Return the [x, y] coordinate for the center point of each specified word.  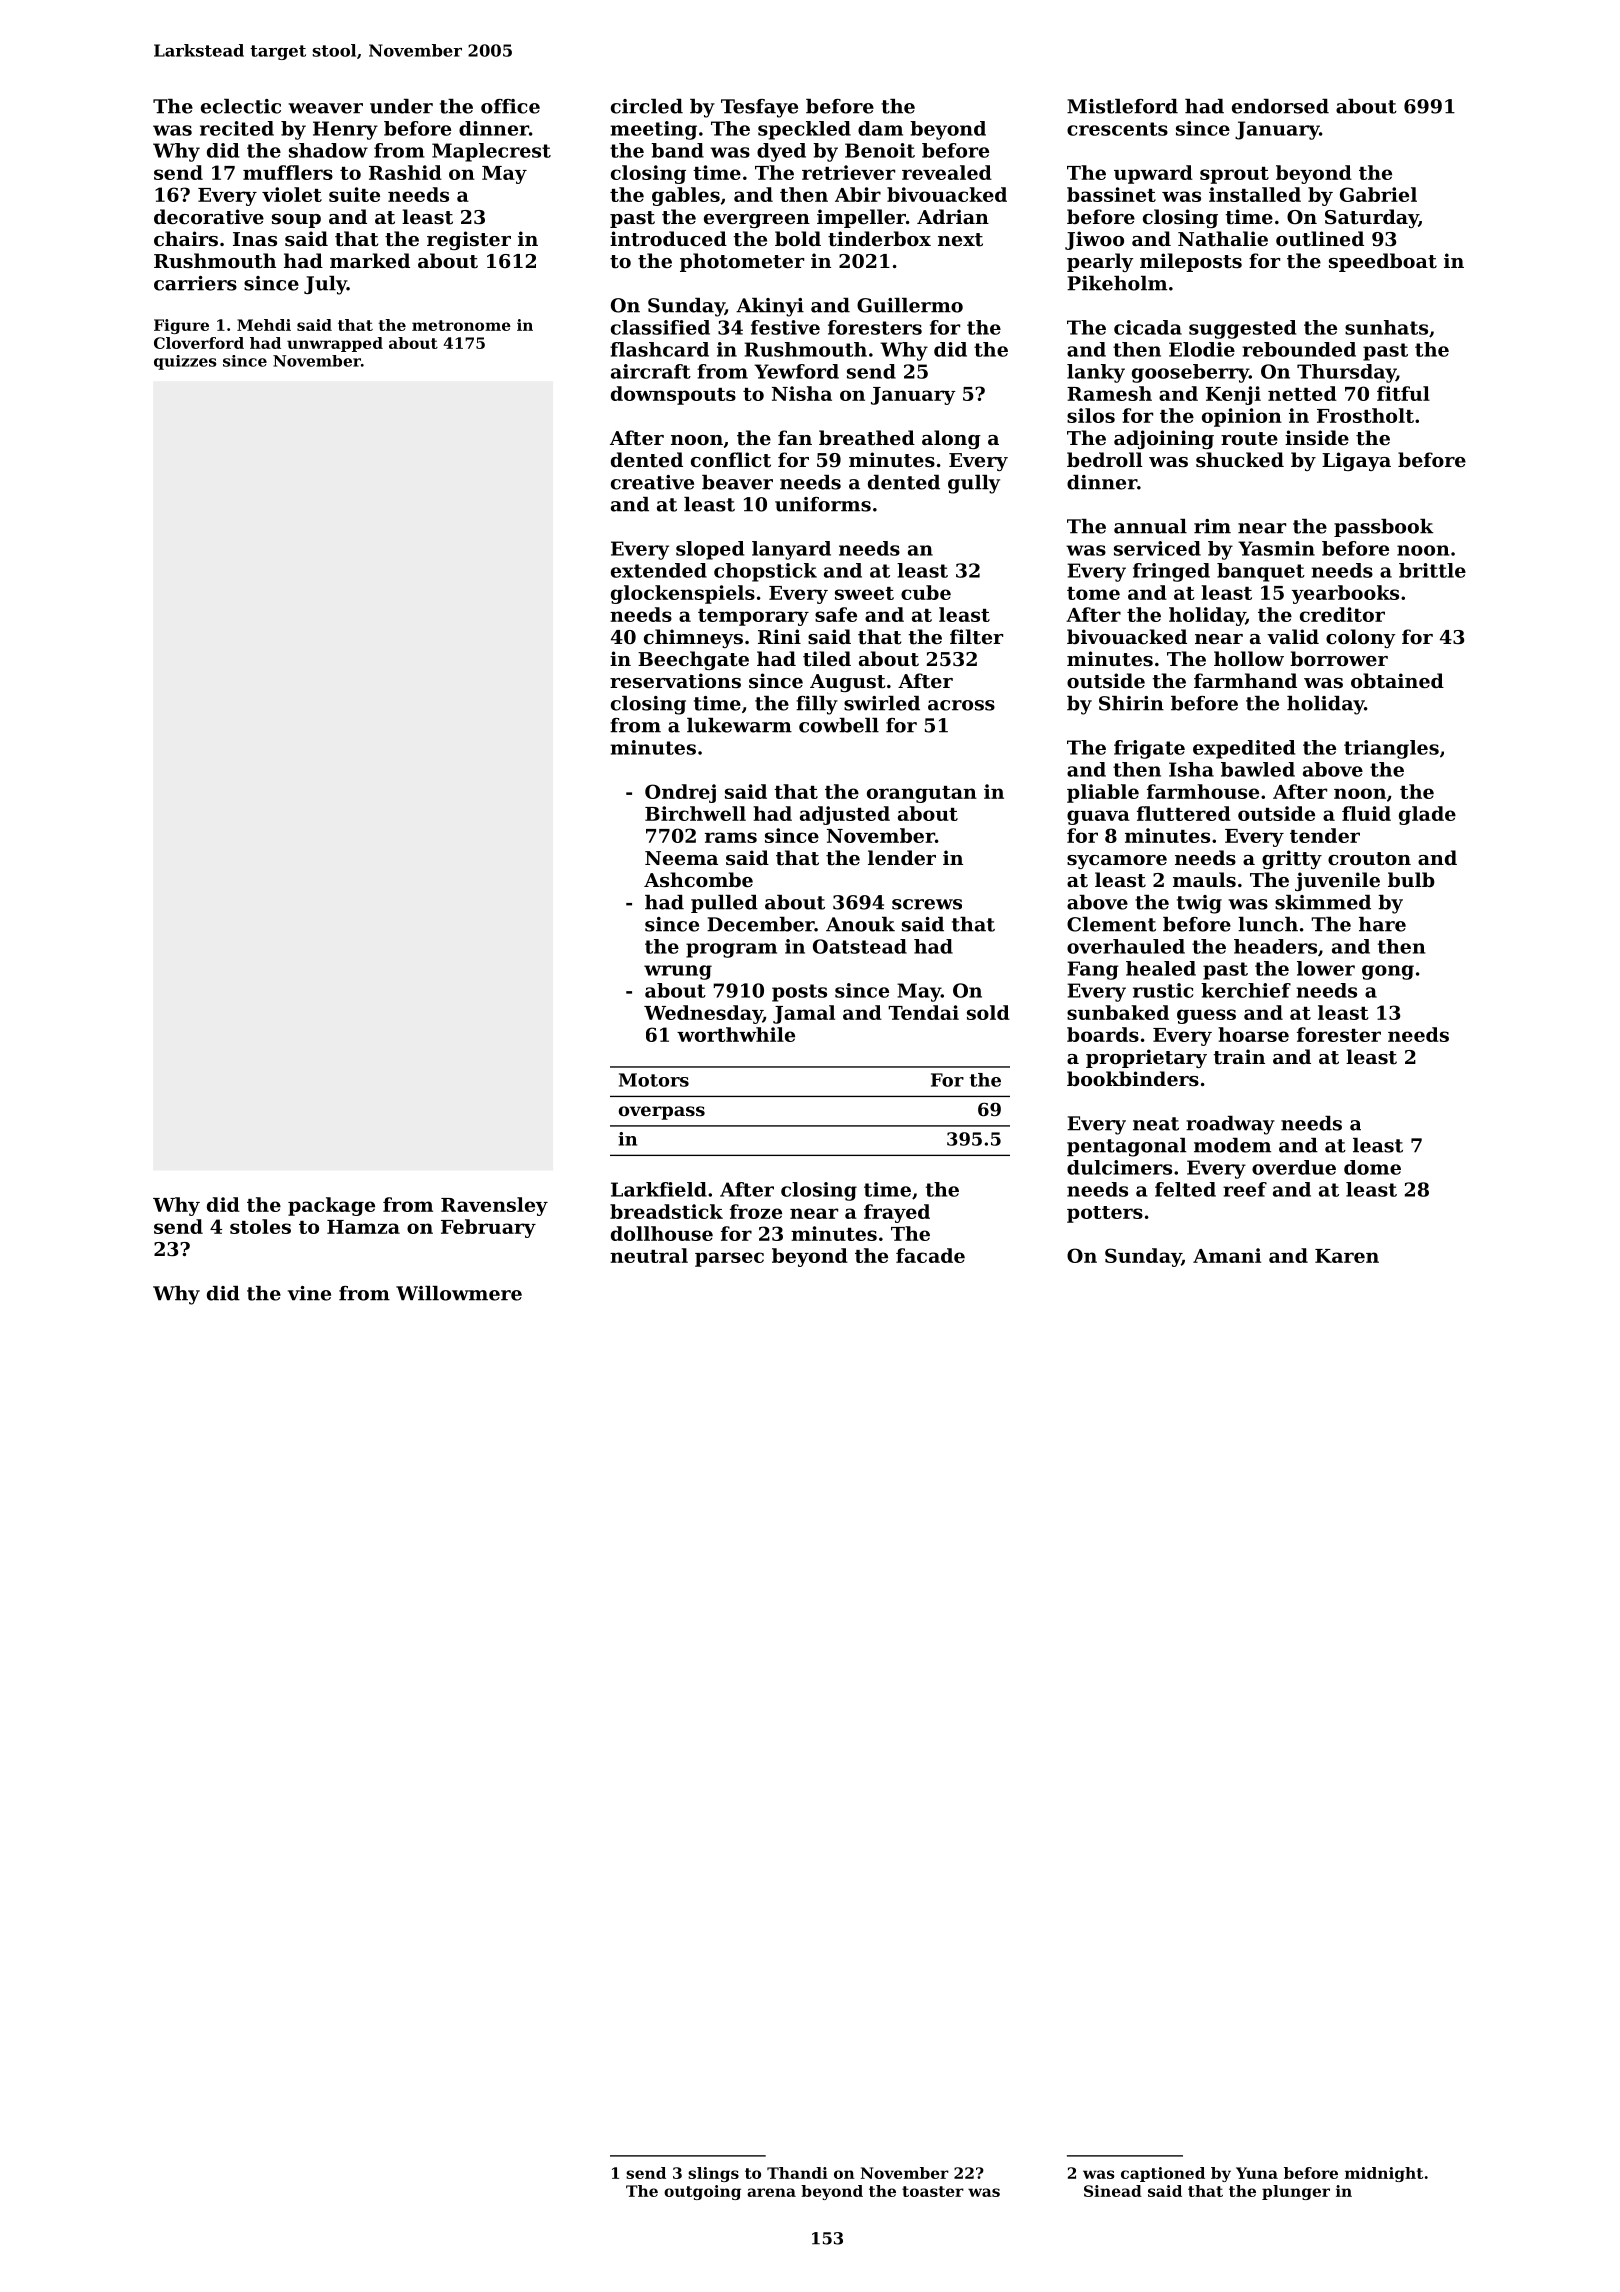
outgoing [702, 2192]
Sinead [1113, 2191]
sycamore [1117, 862]
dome [1372, 1167]
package [331, 1206]
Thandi [797, 2173]
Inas [255, 239]
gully [974, 484]
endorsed [1280, 106]
